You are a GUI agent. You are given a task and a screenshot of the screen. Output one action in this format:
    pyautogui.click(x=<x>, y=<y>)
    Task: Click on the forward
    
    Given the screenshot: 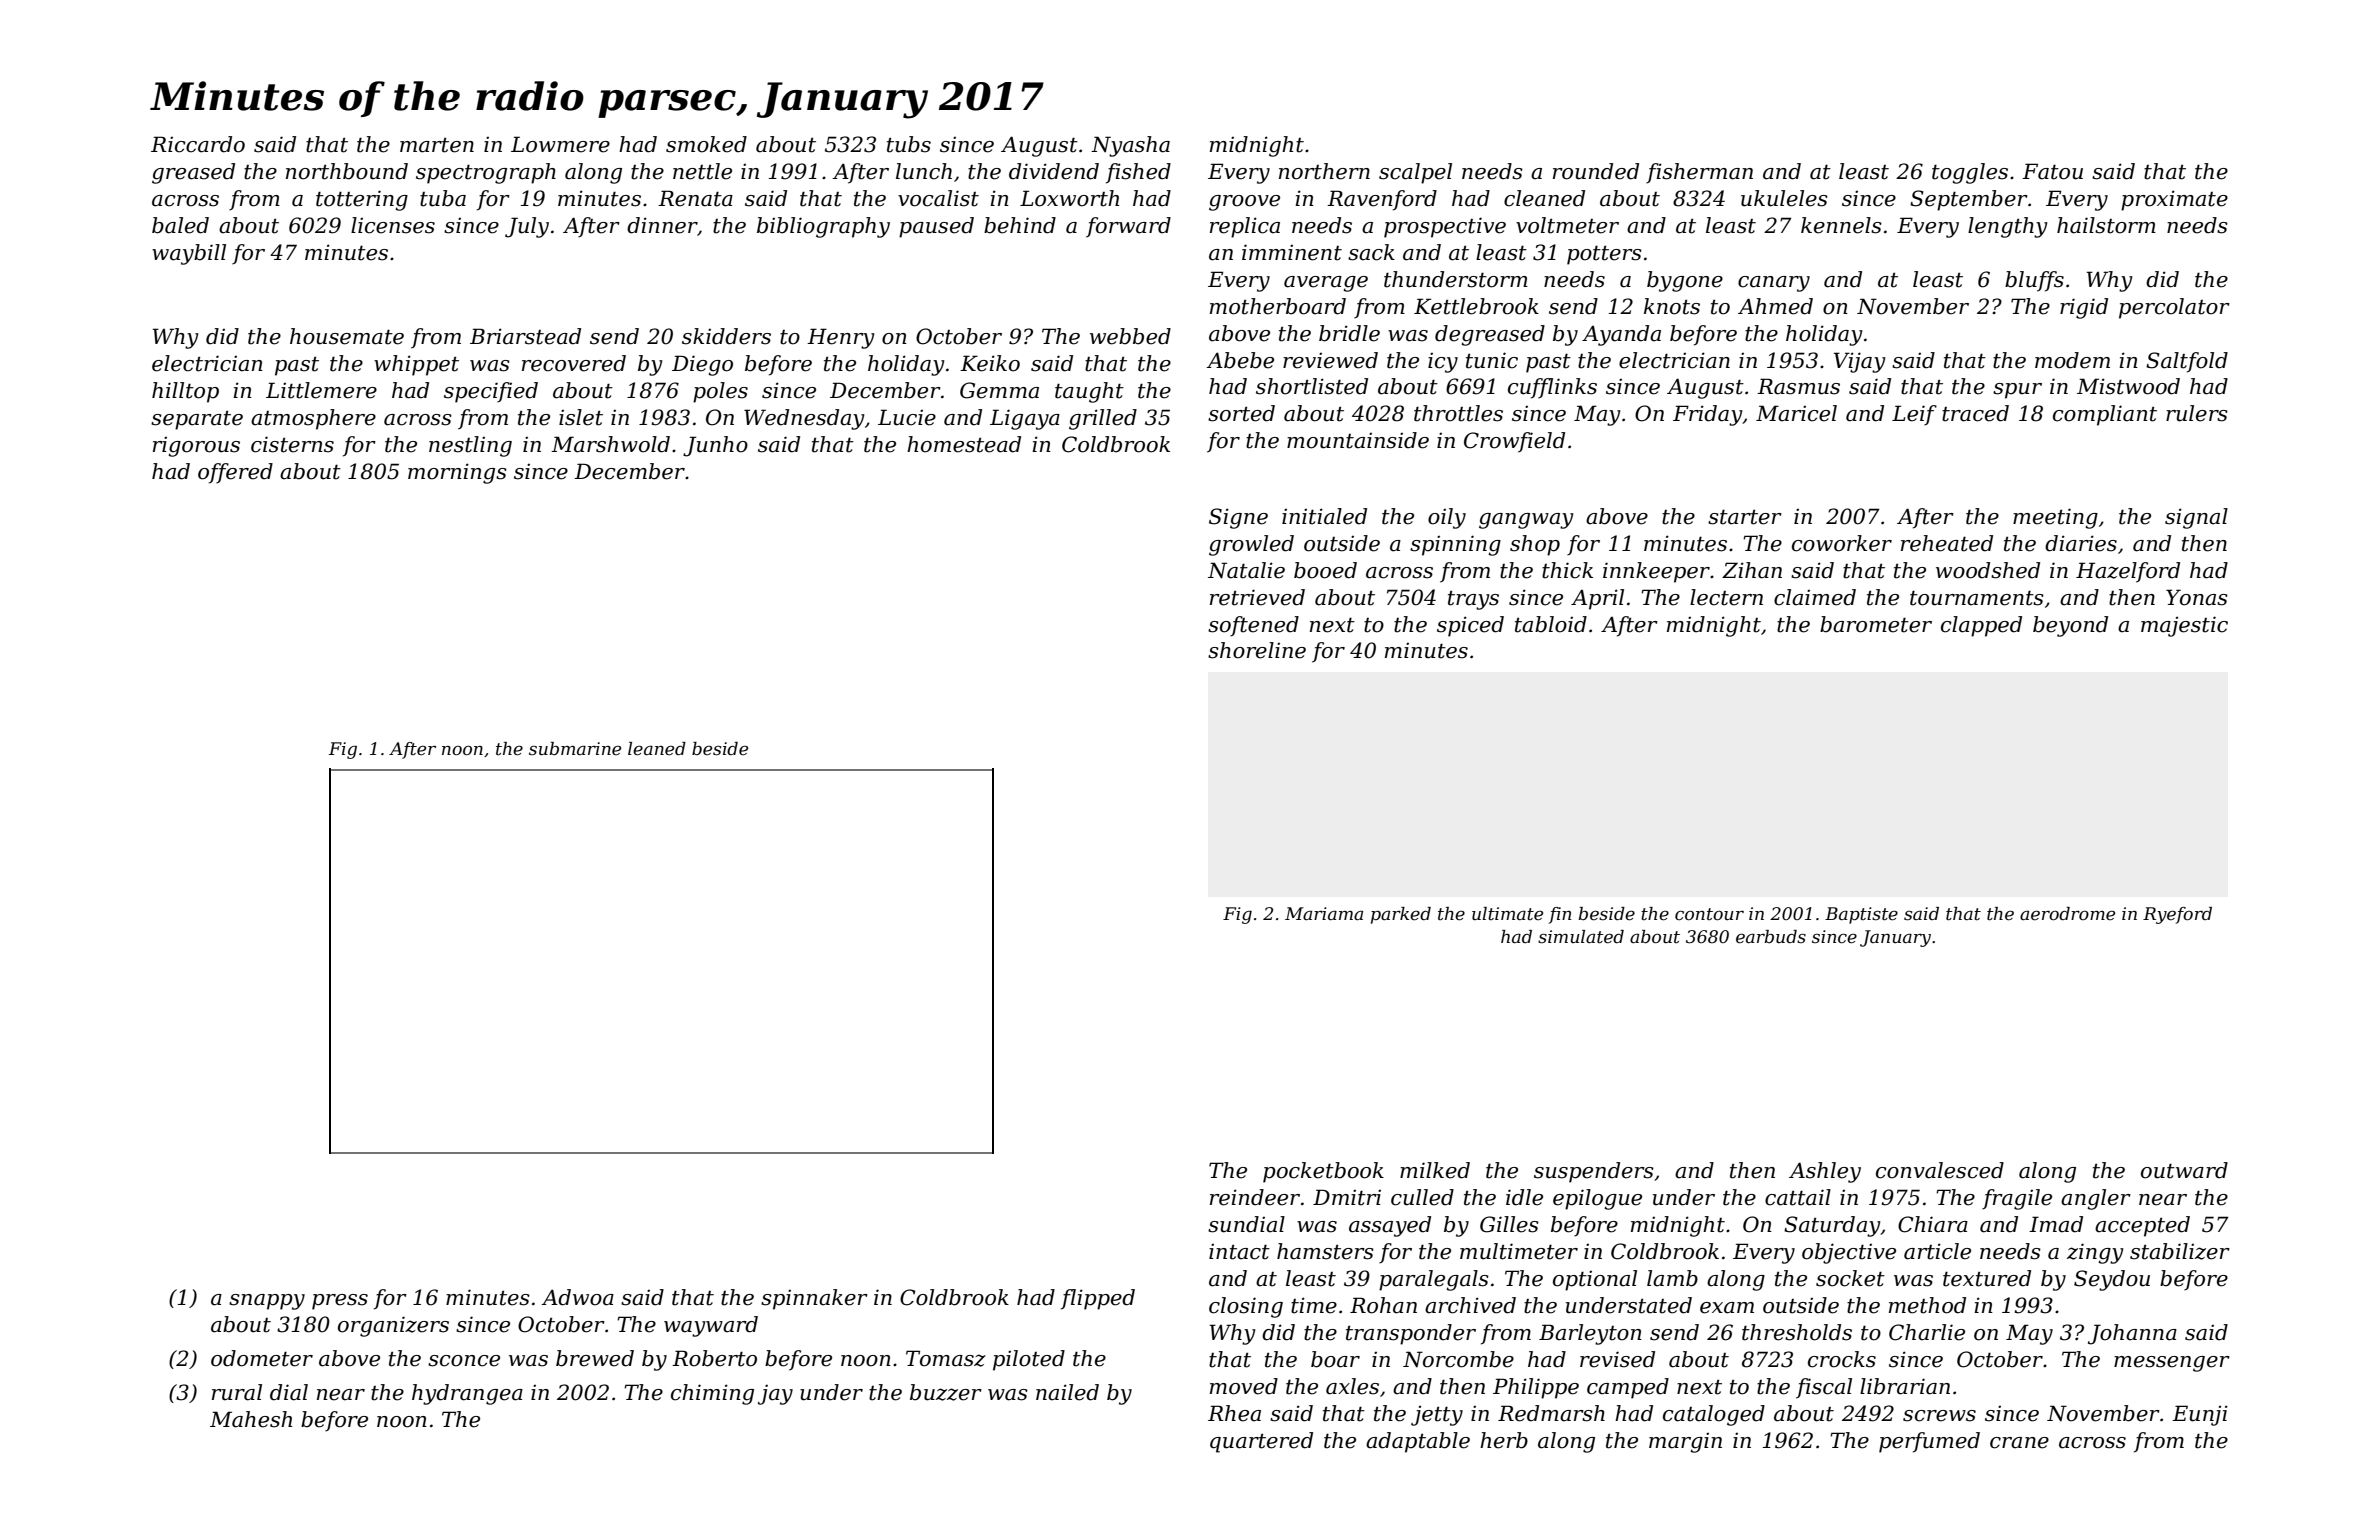 What is the action you would take?
    pyautogui.click(x=1128, y=227)
